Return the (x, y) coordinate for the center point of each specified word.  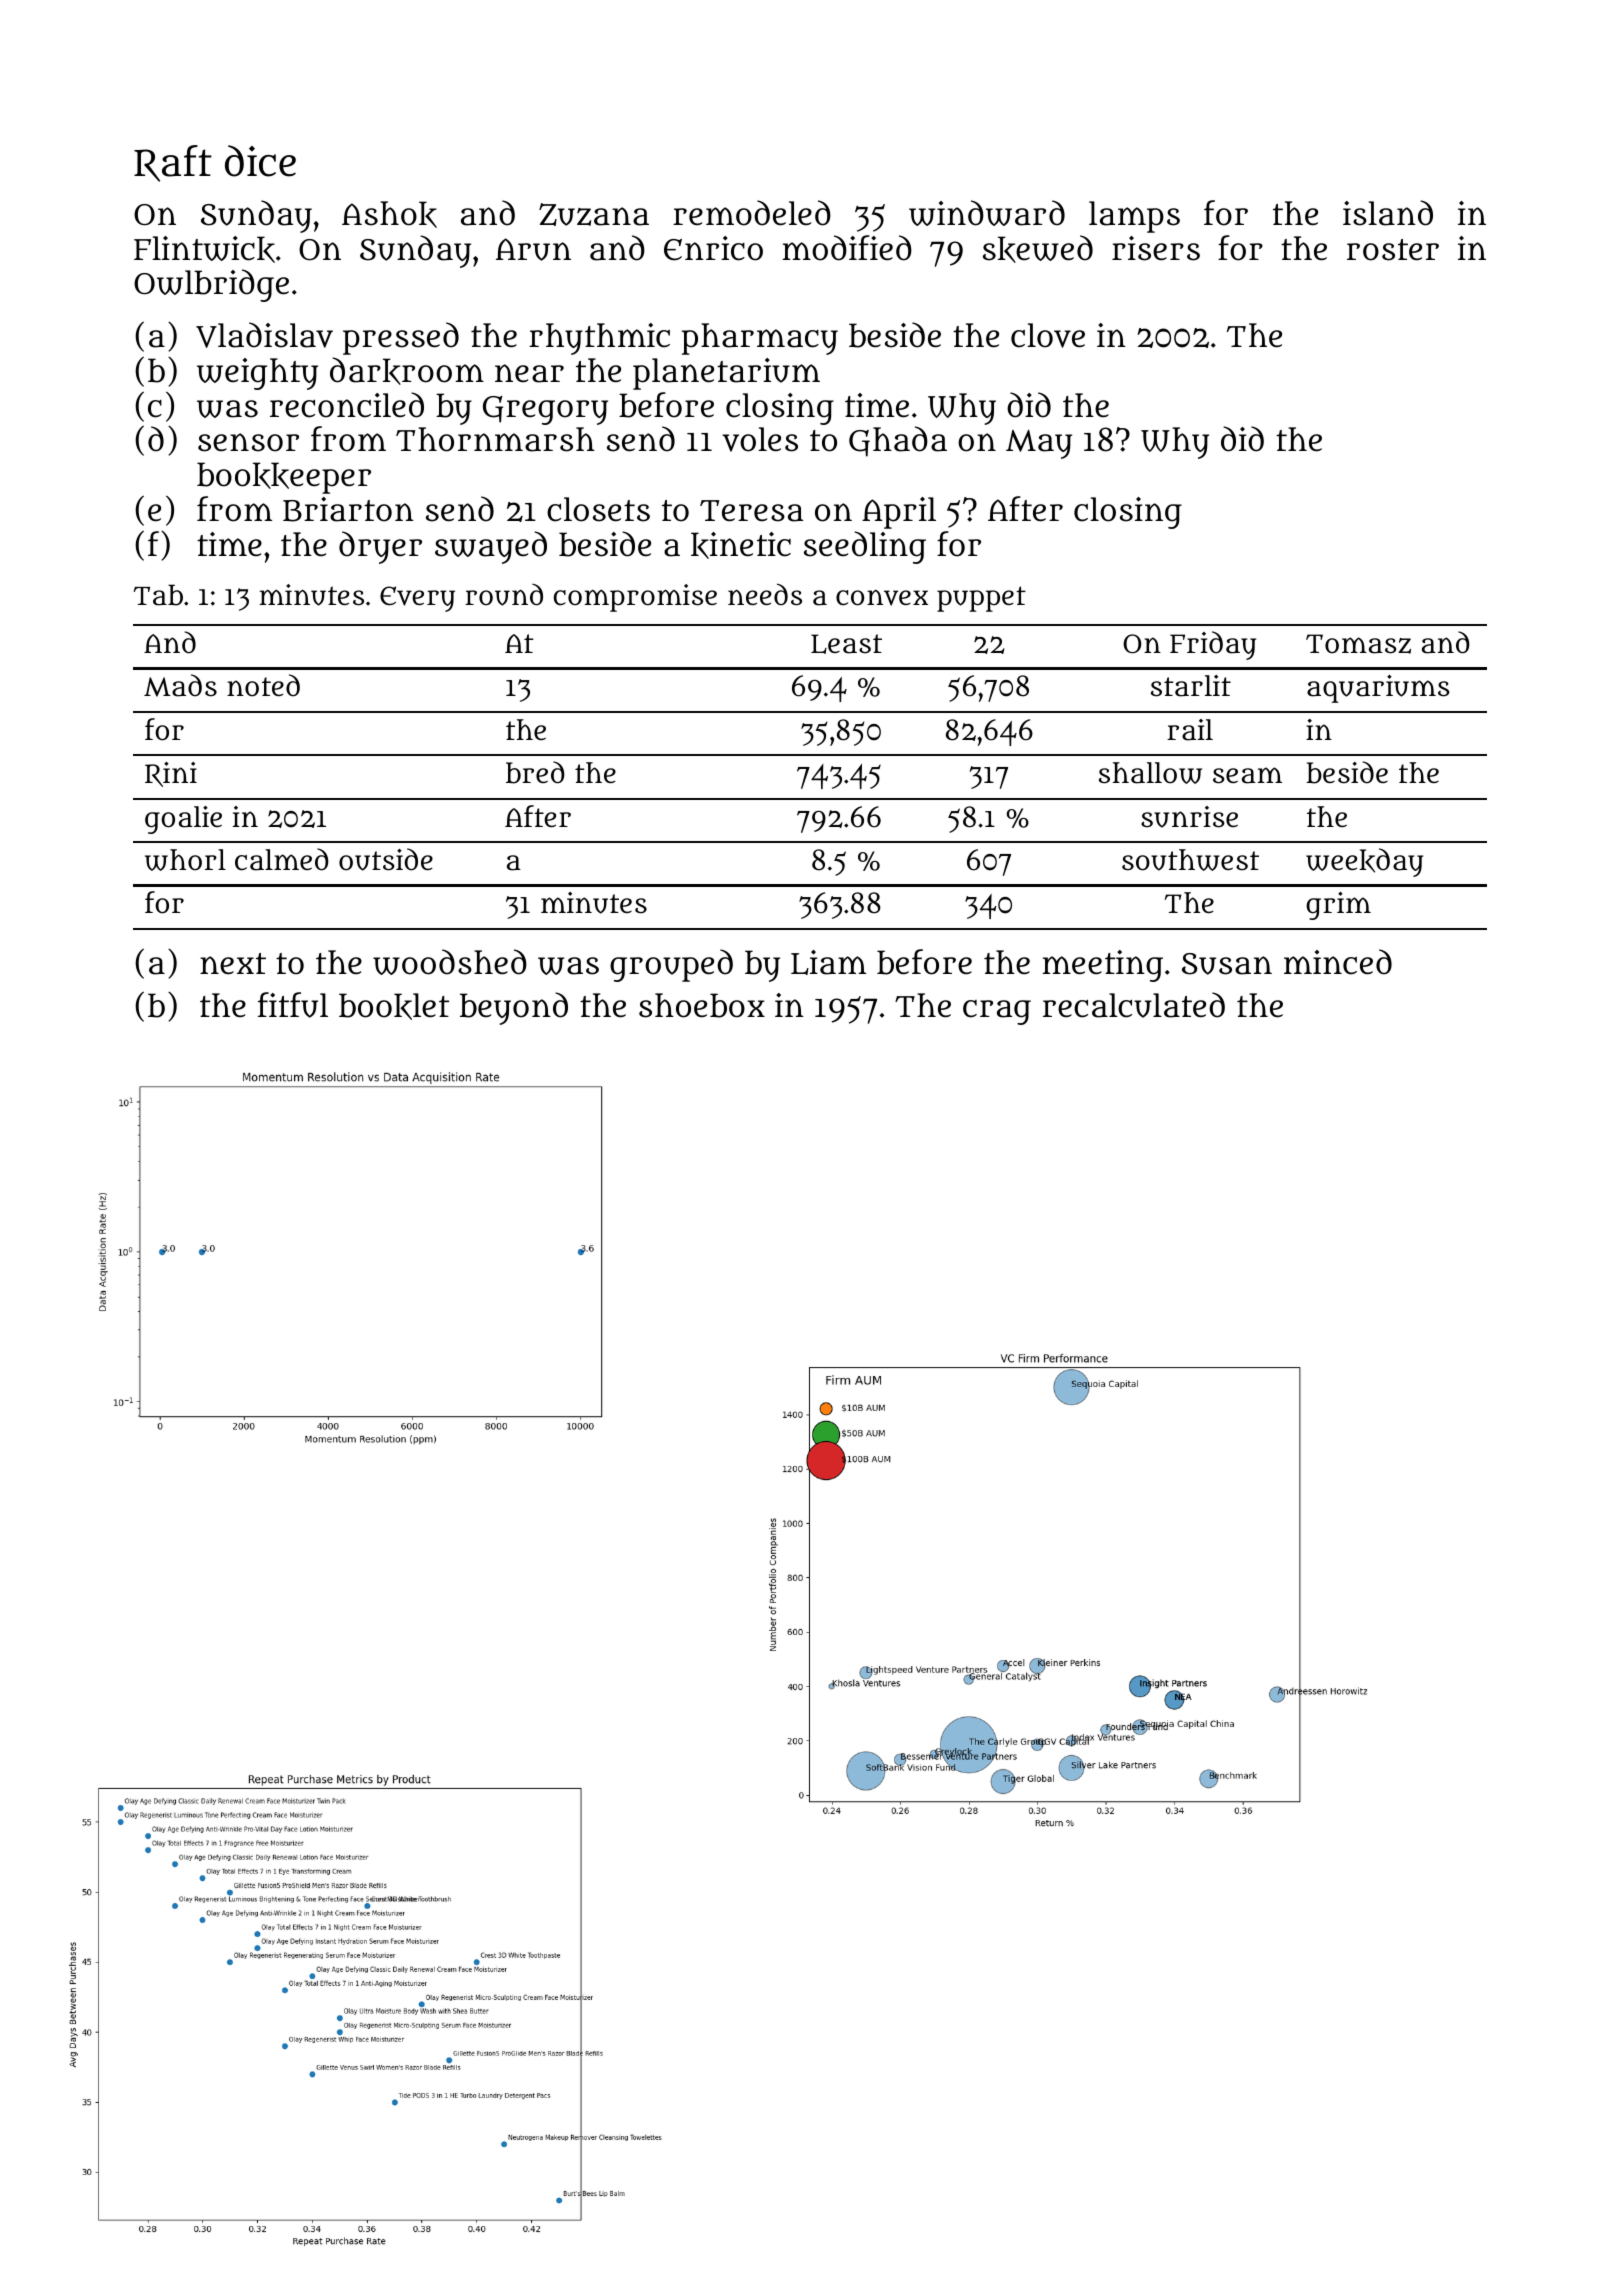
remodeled (752, 213)
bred (535, 772)
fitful (293, 1005)
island (1388, 213)
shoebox (702, 1005)
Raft (173, 163)
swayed (491, 547)
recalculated (1134, 1005)
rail (1190, 730)
